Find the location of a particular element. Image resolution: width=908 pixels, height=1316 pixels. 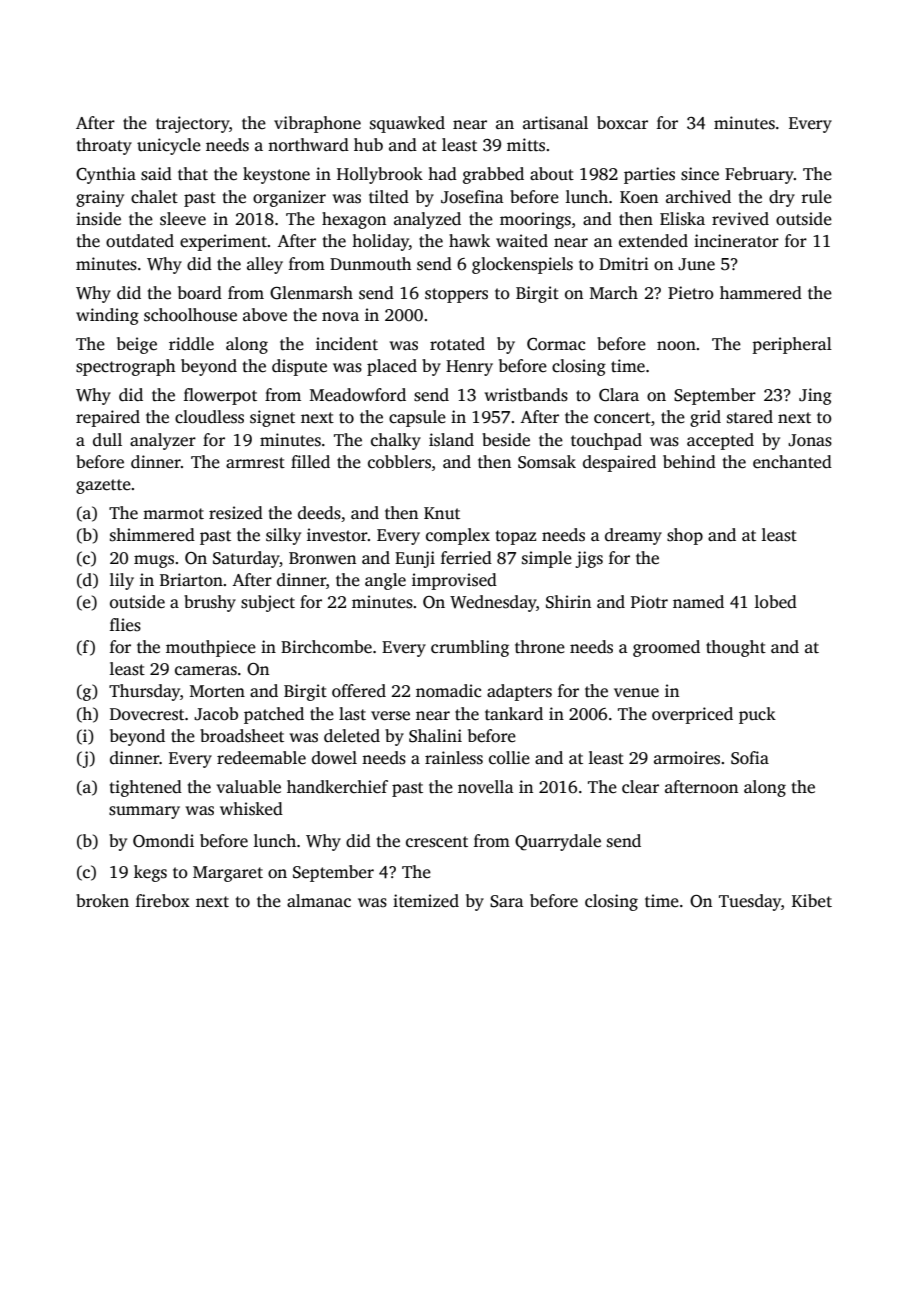

throaty is located at coordinates (104, 146).
